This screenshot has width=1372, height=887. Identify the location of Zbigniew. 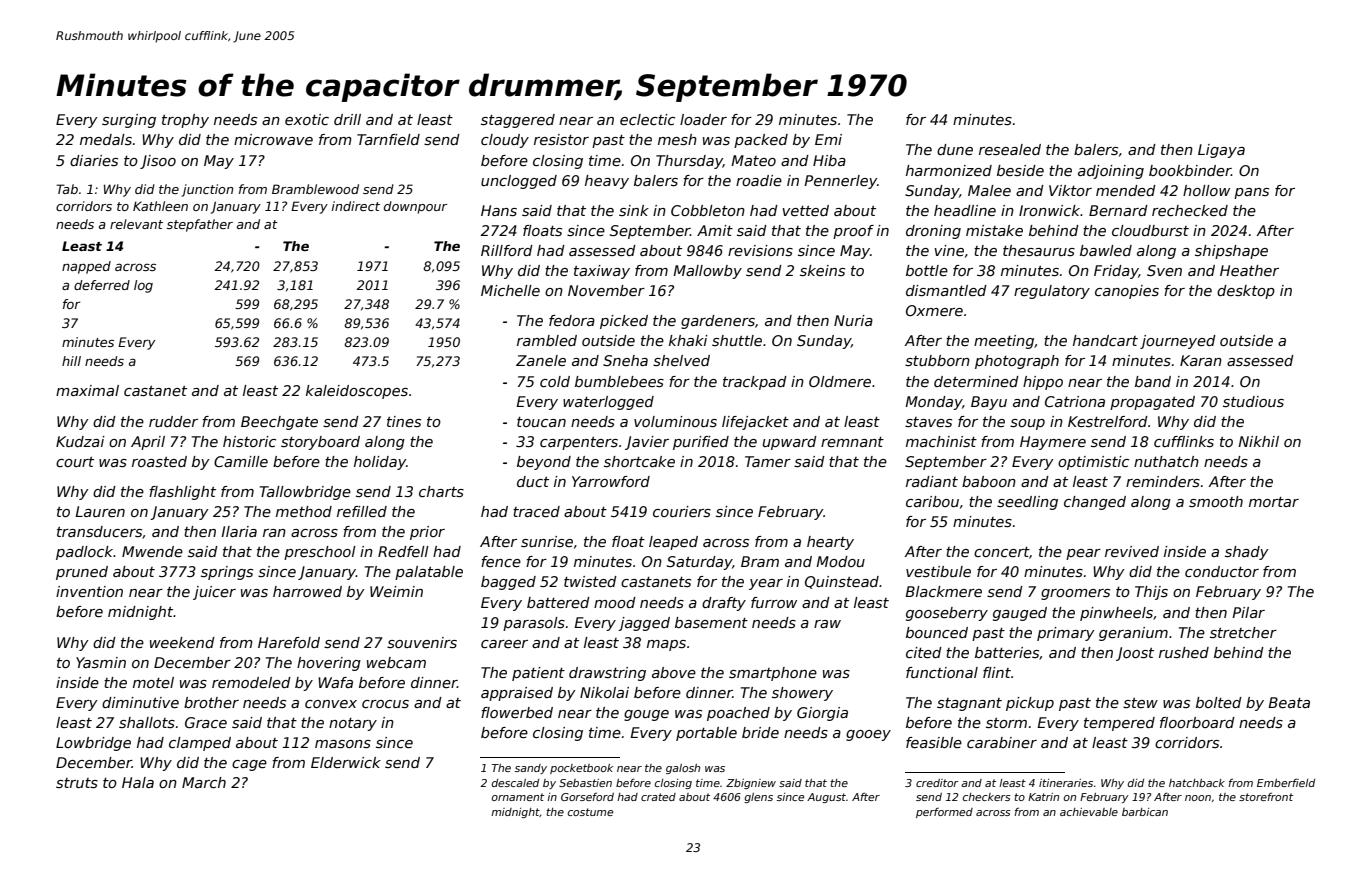
(751, 784).
